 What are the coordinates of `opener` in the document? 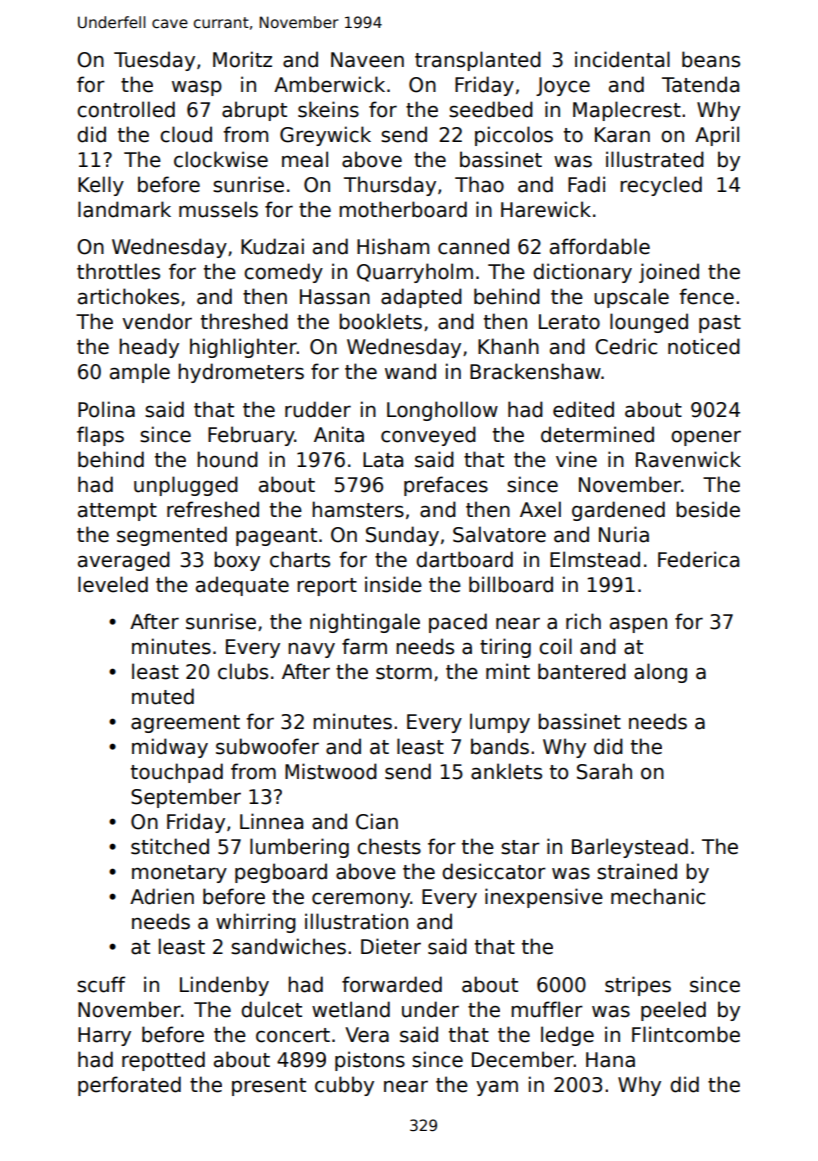 It's located at (706, 438).
